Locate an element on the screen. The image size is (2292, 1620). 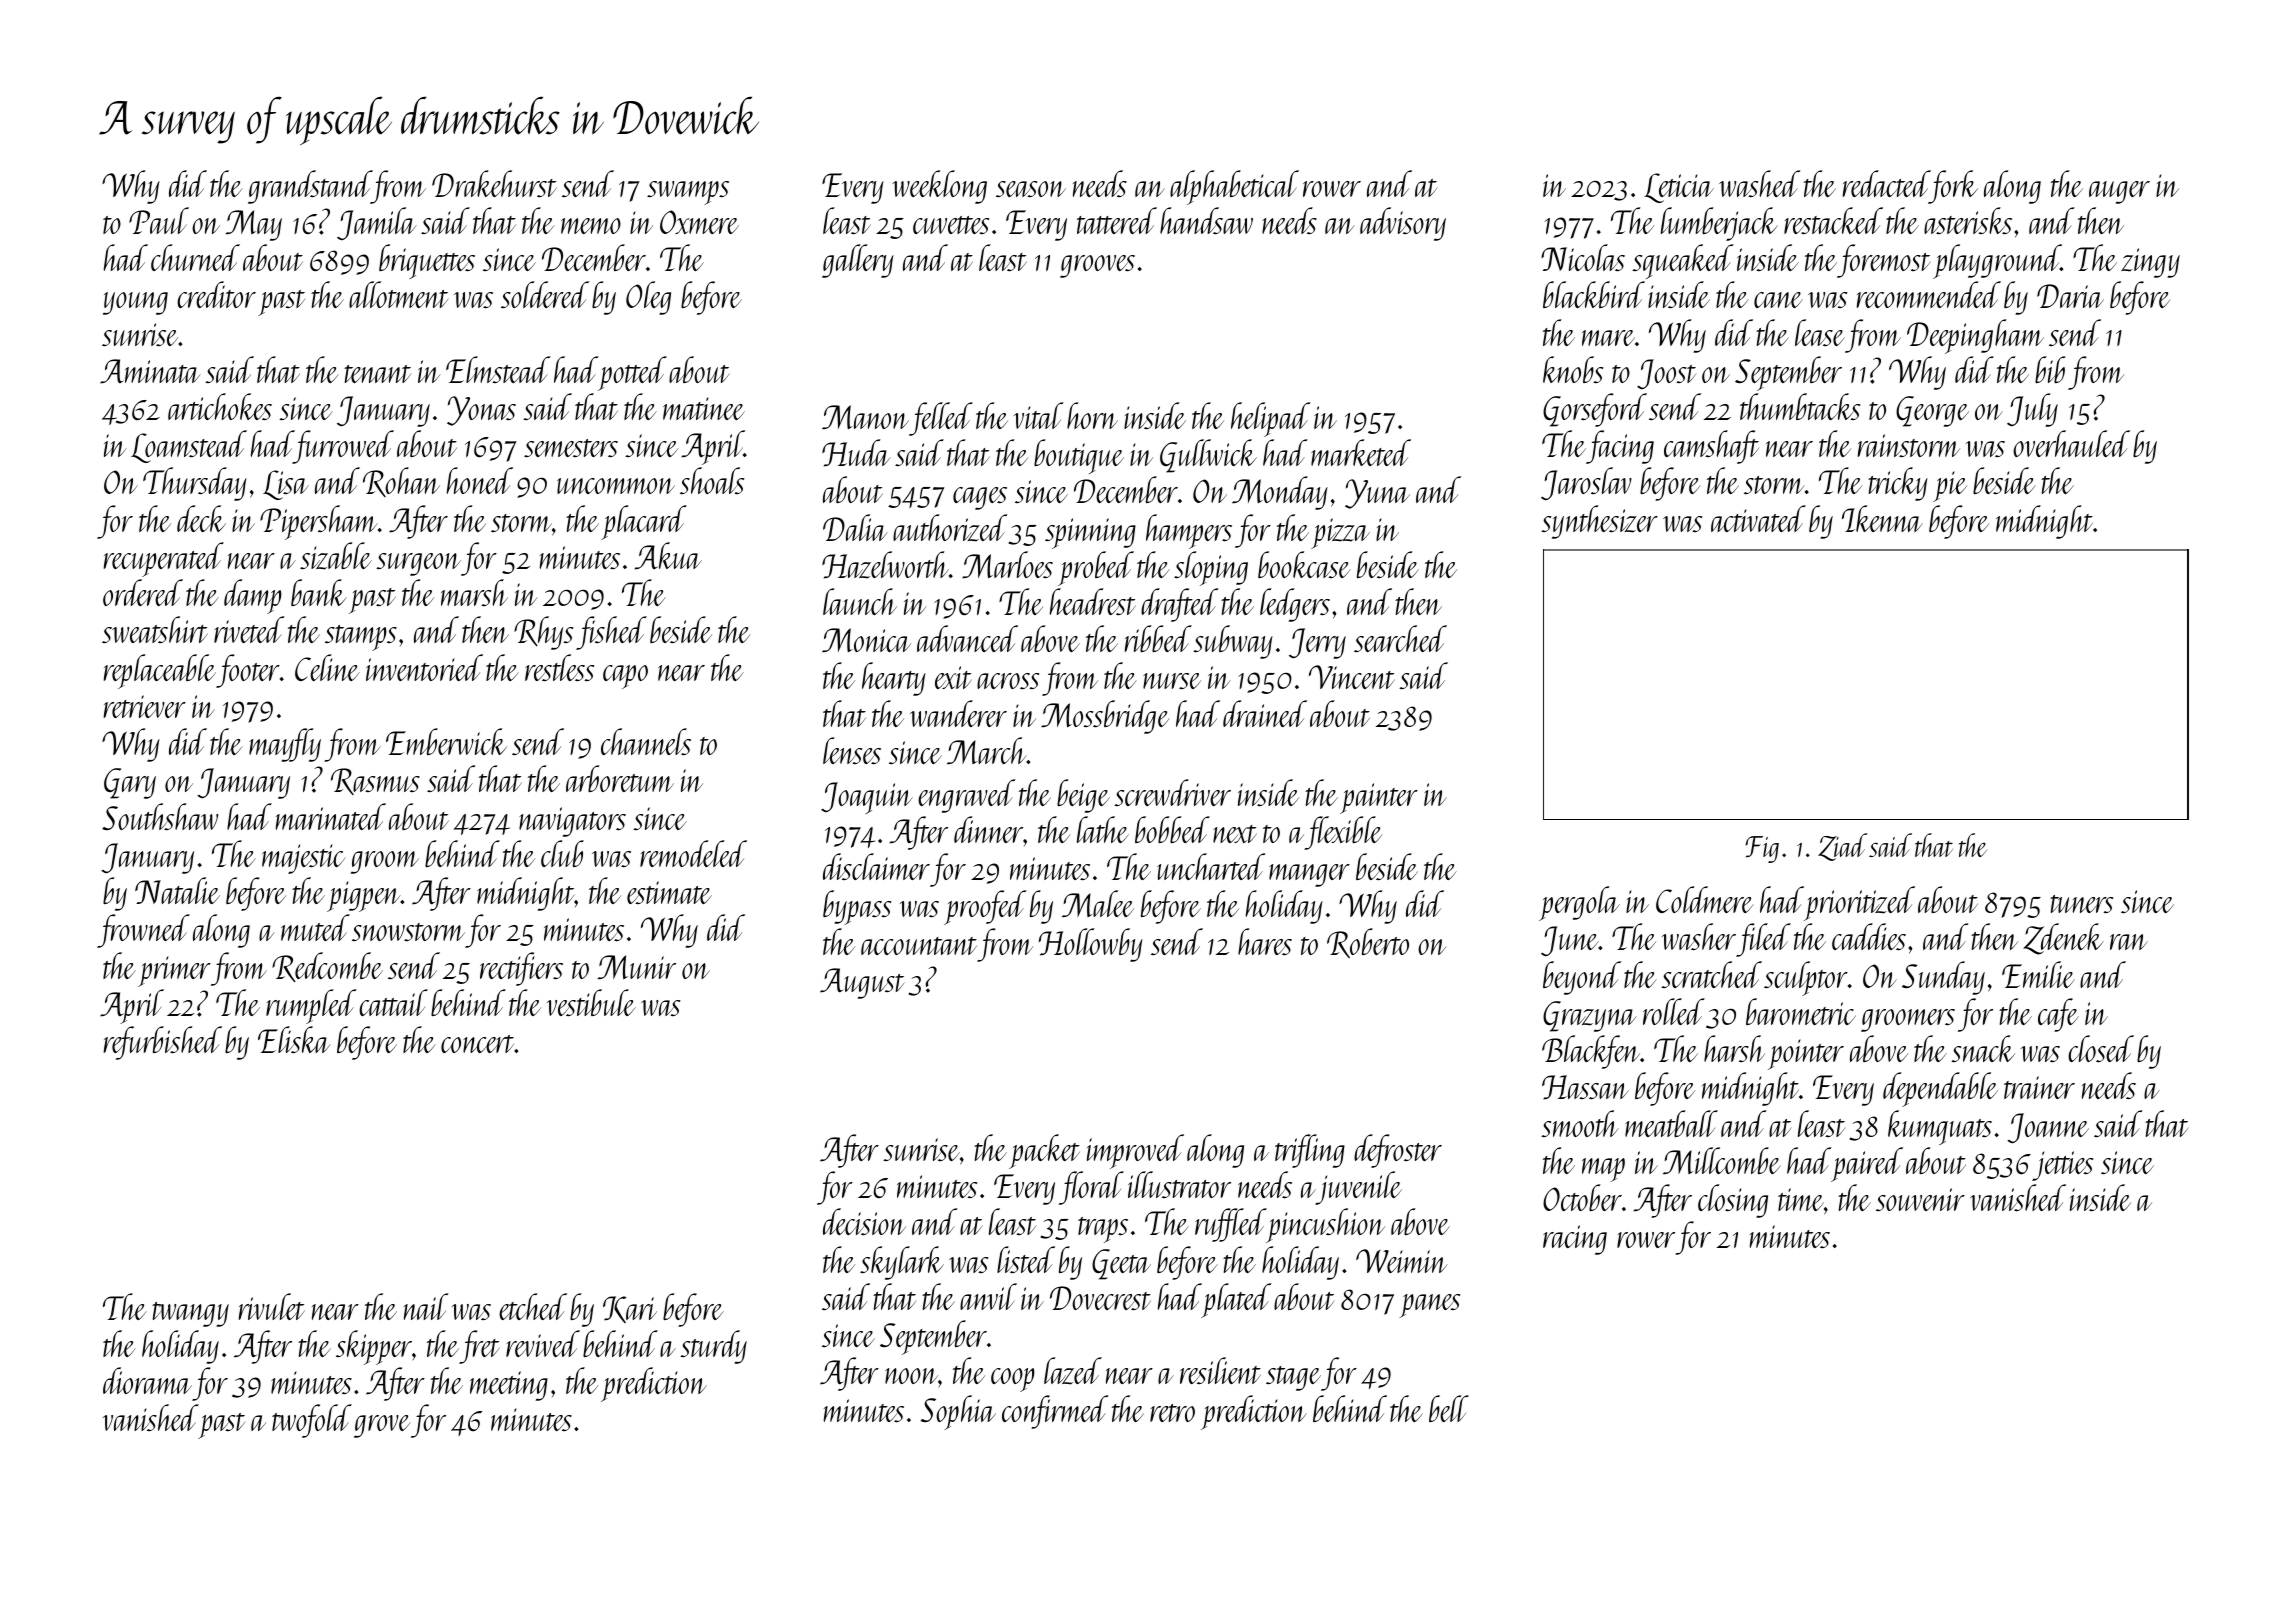
Ikenna is located at coordinates (1882, 518).
